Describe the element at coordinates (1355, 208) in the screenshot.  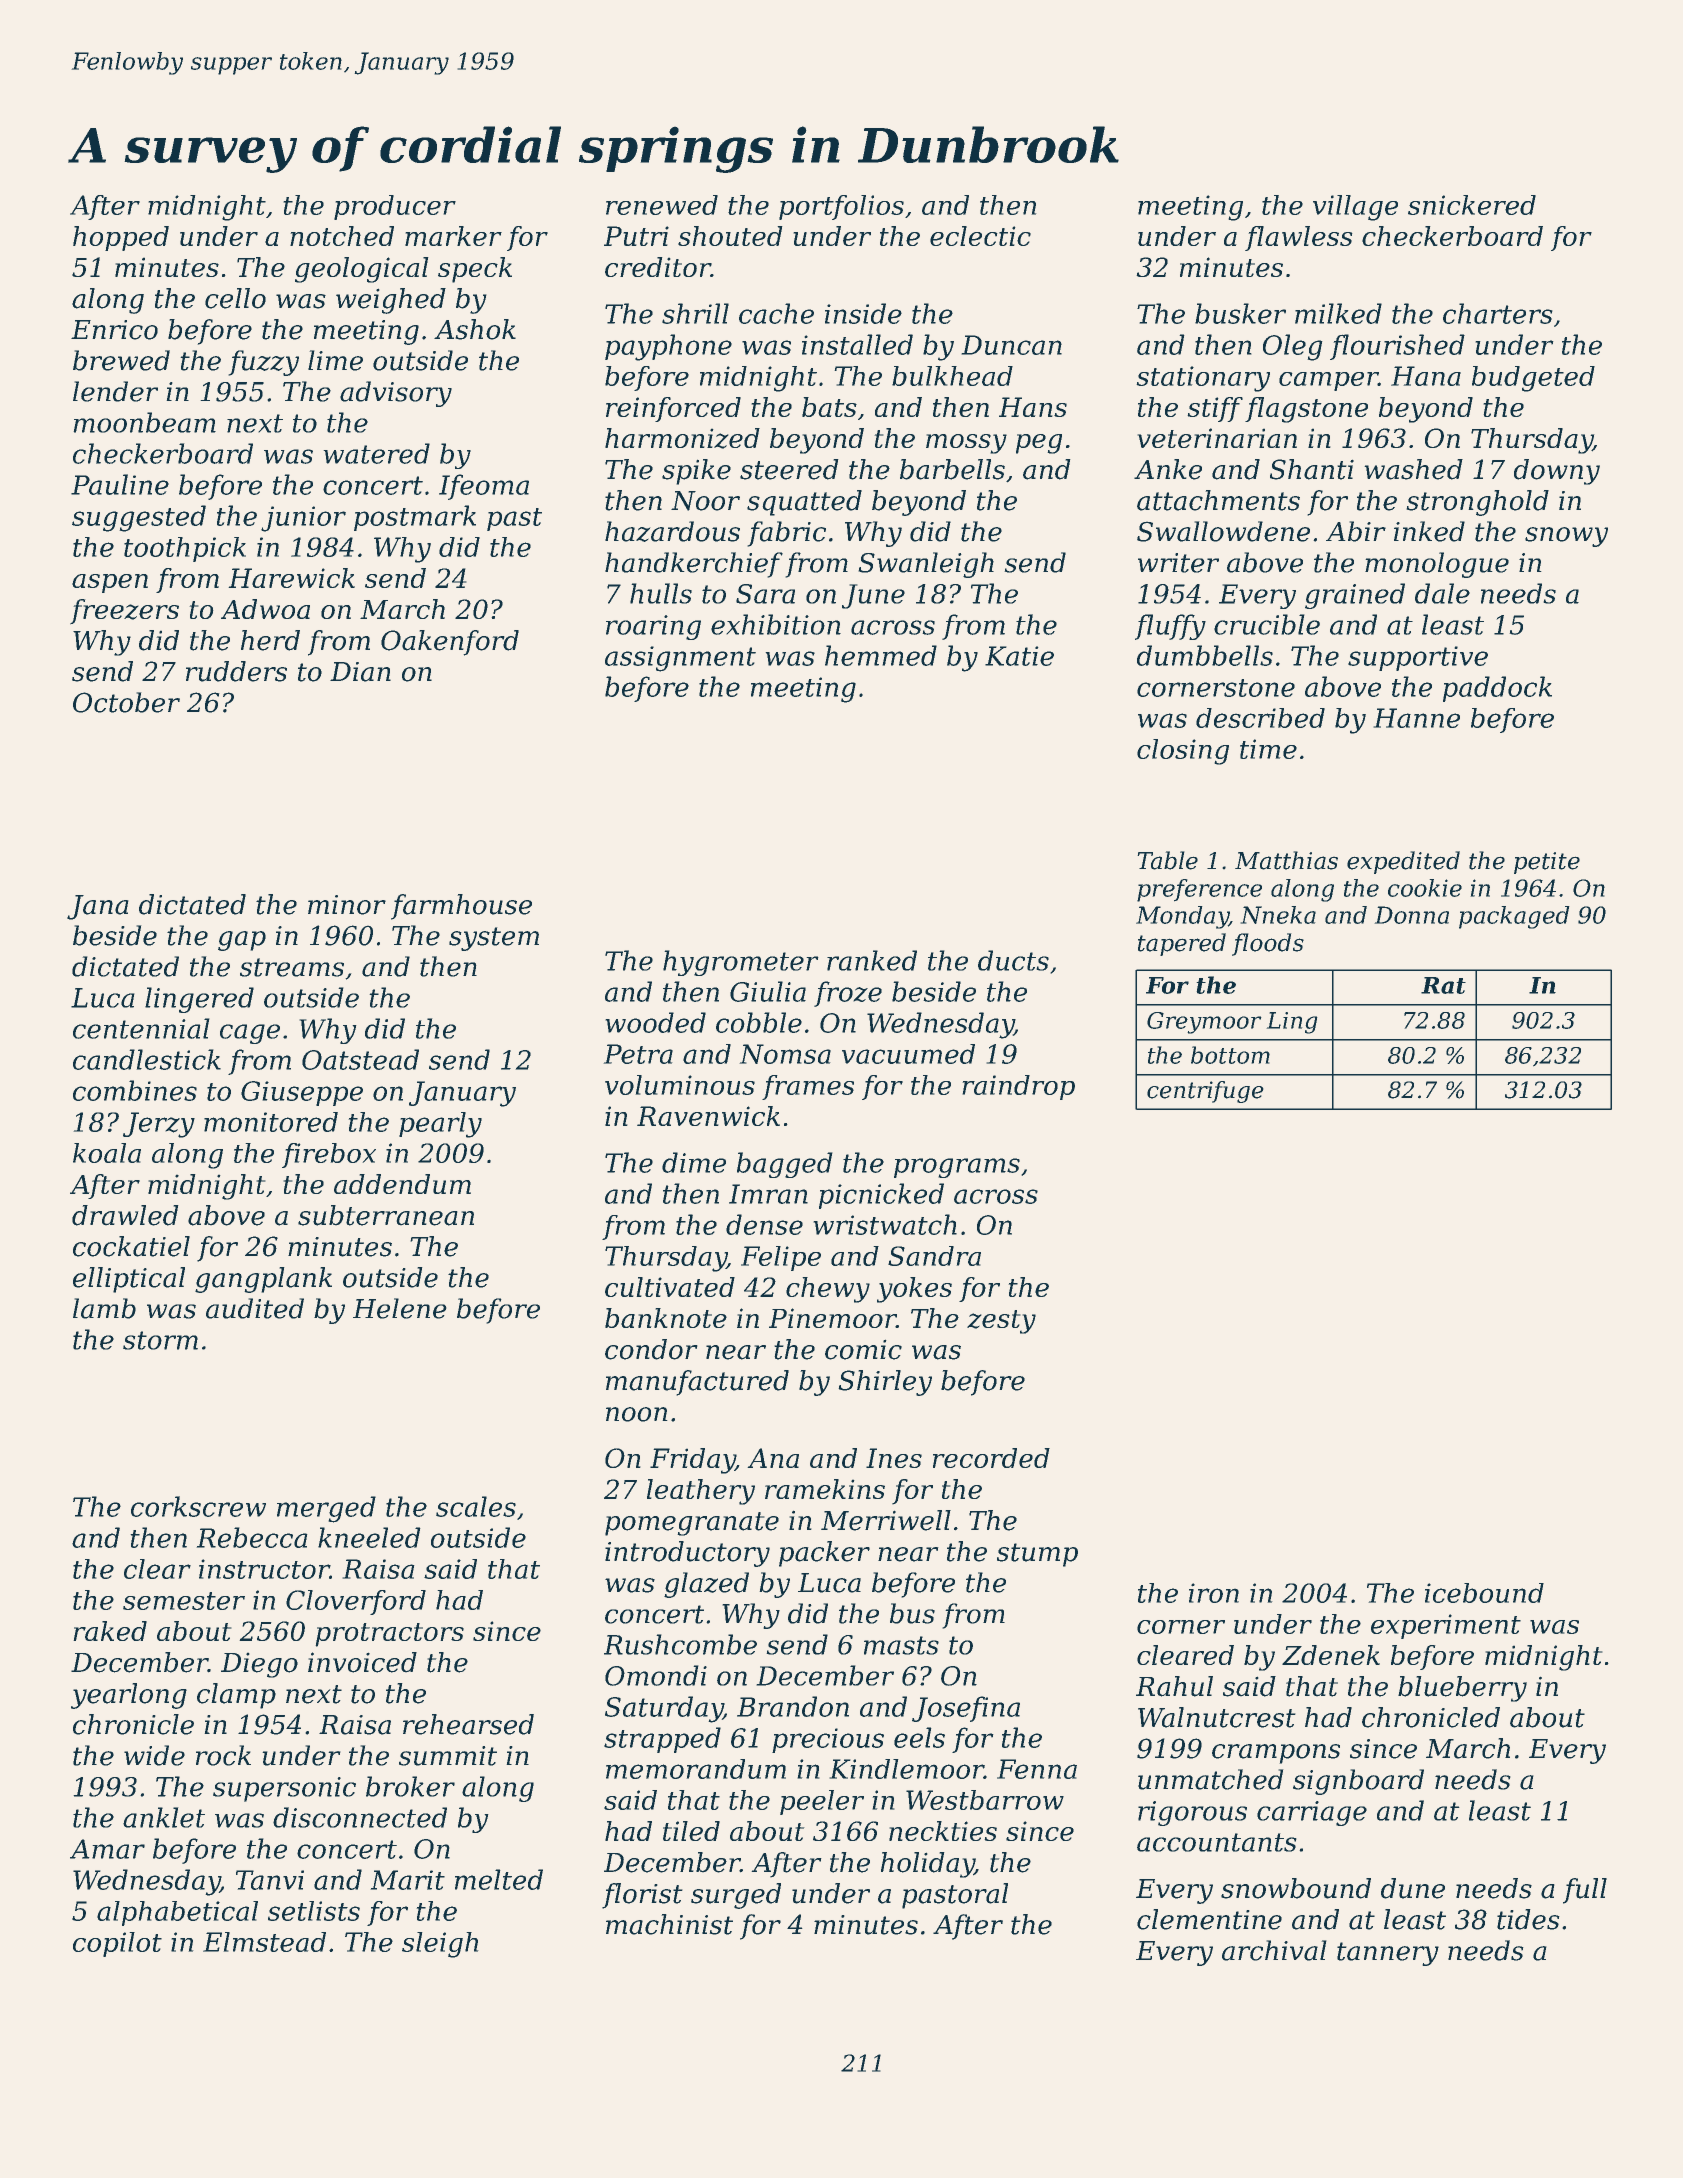
I see `village` at that location.
